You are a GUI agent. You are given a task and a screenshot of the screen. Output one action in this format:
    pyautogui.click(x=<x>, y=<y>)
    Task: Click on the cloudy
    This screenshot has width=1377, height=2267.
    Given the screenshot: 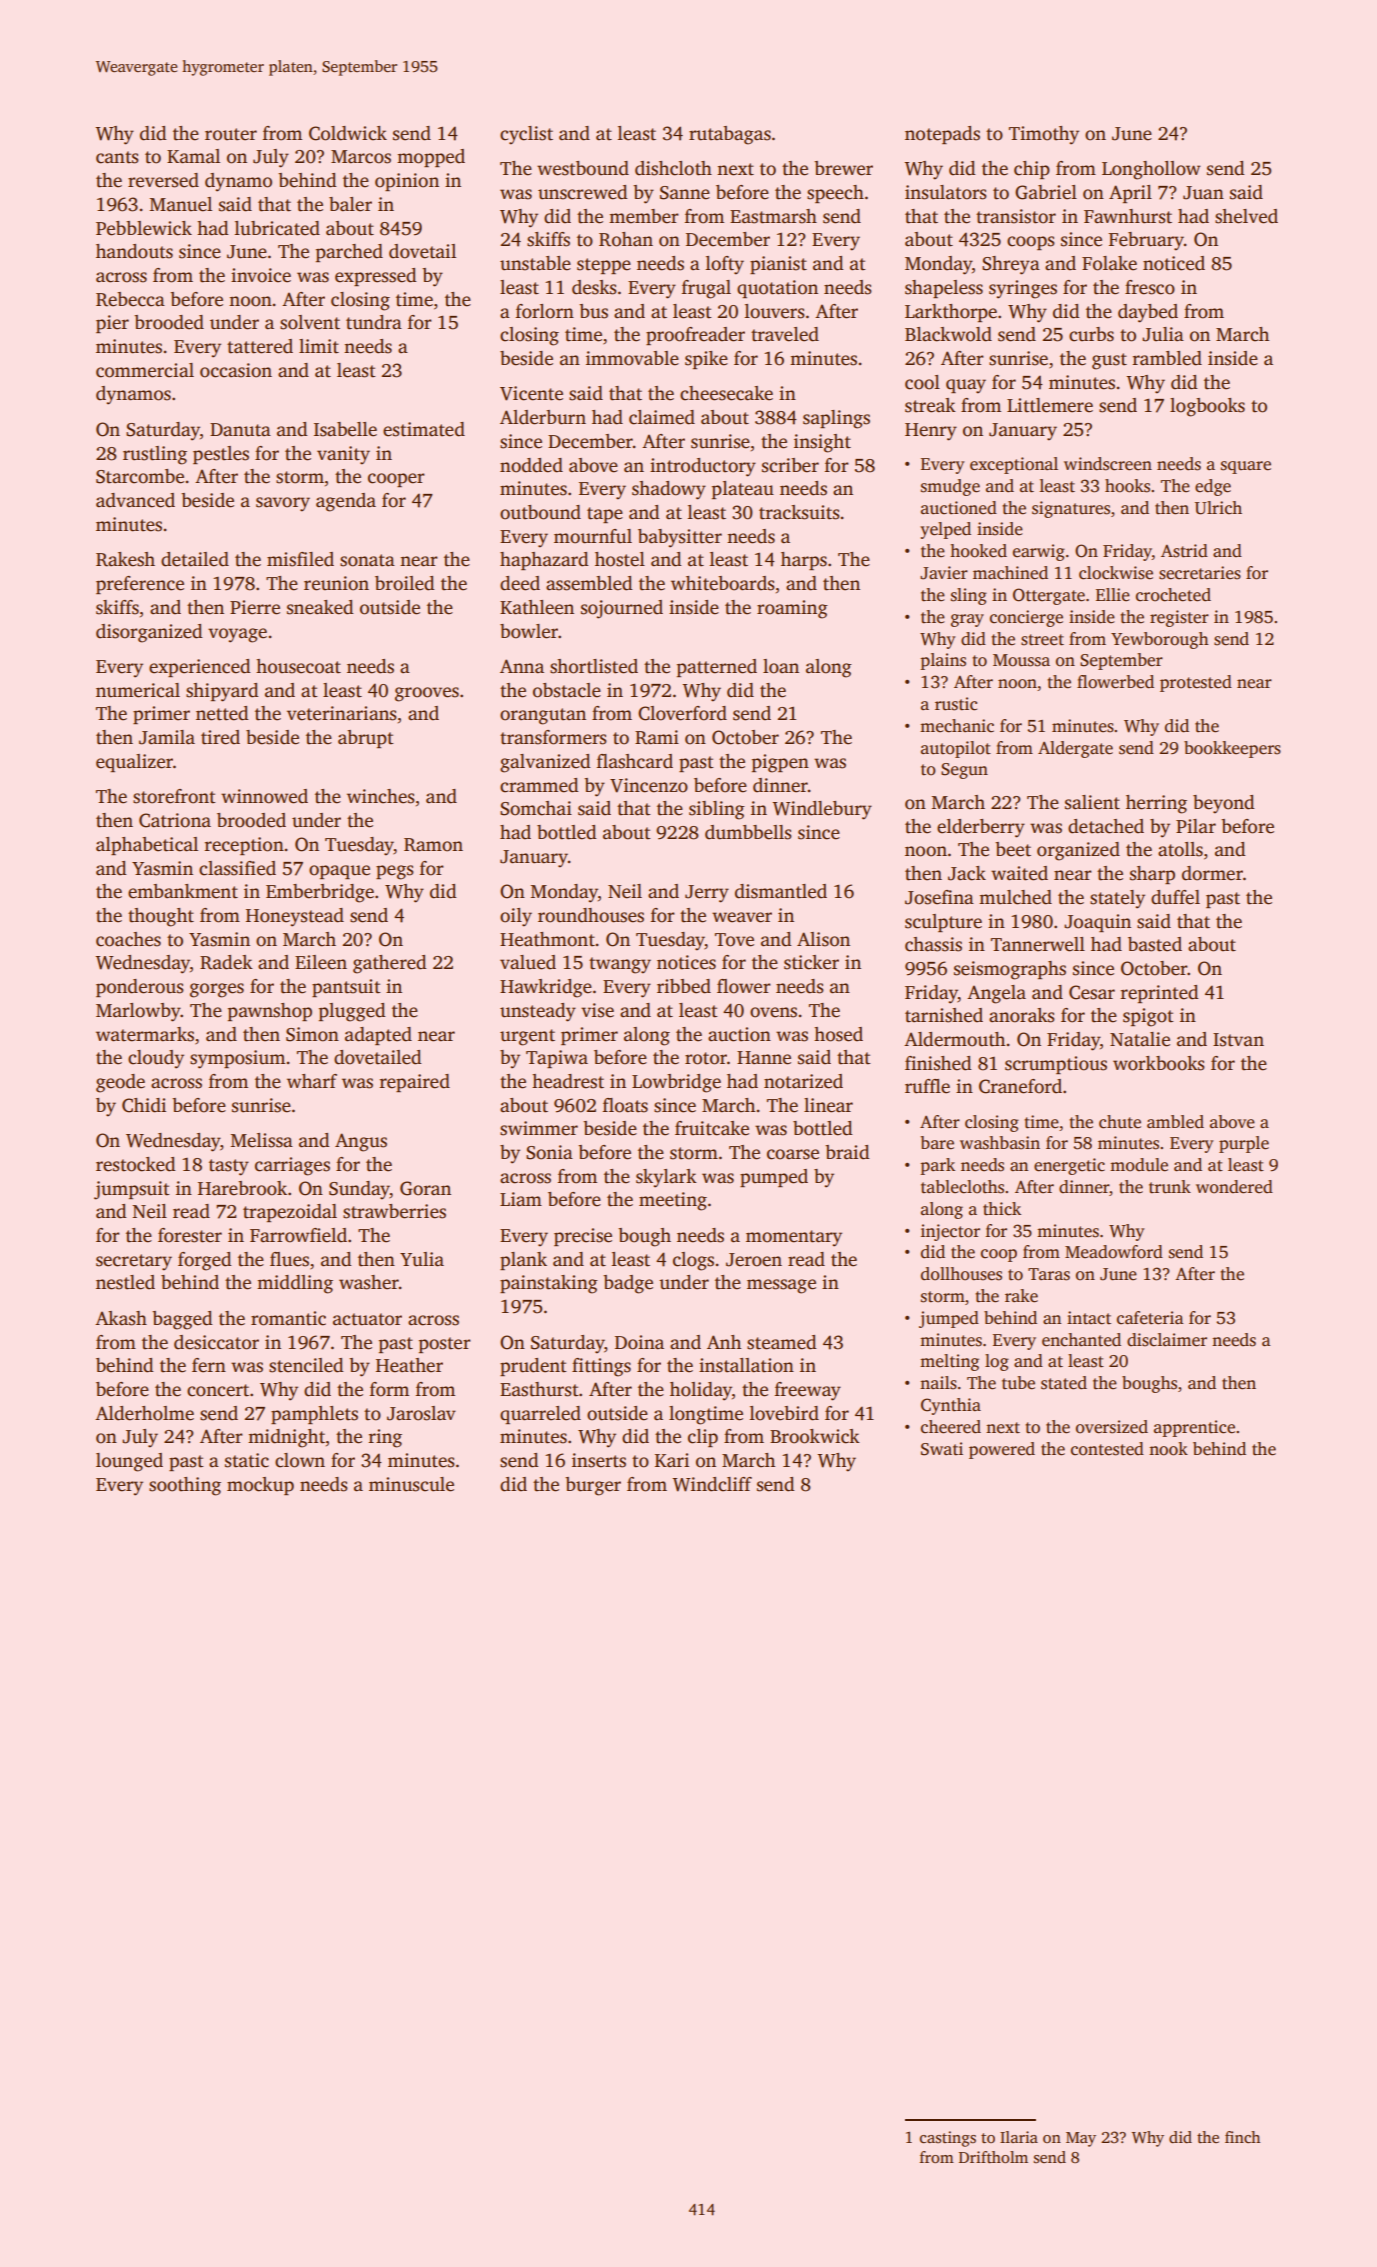 What is the action you would take?
    pyautogui.click(x=156, y=1059)
